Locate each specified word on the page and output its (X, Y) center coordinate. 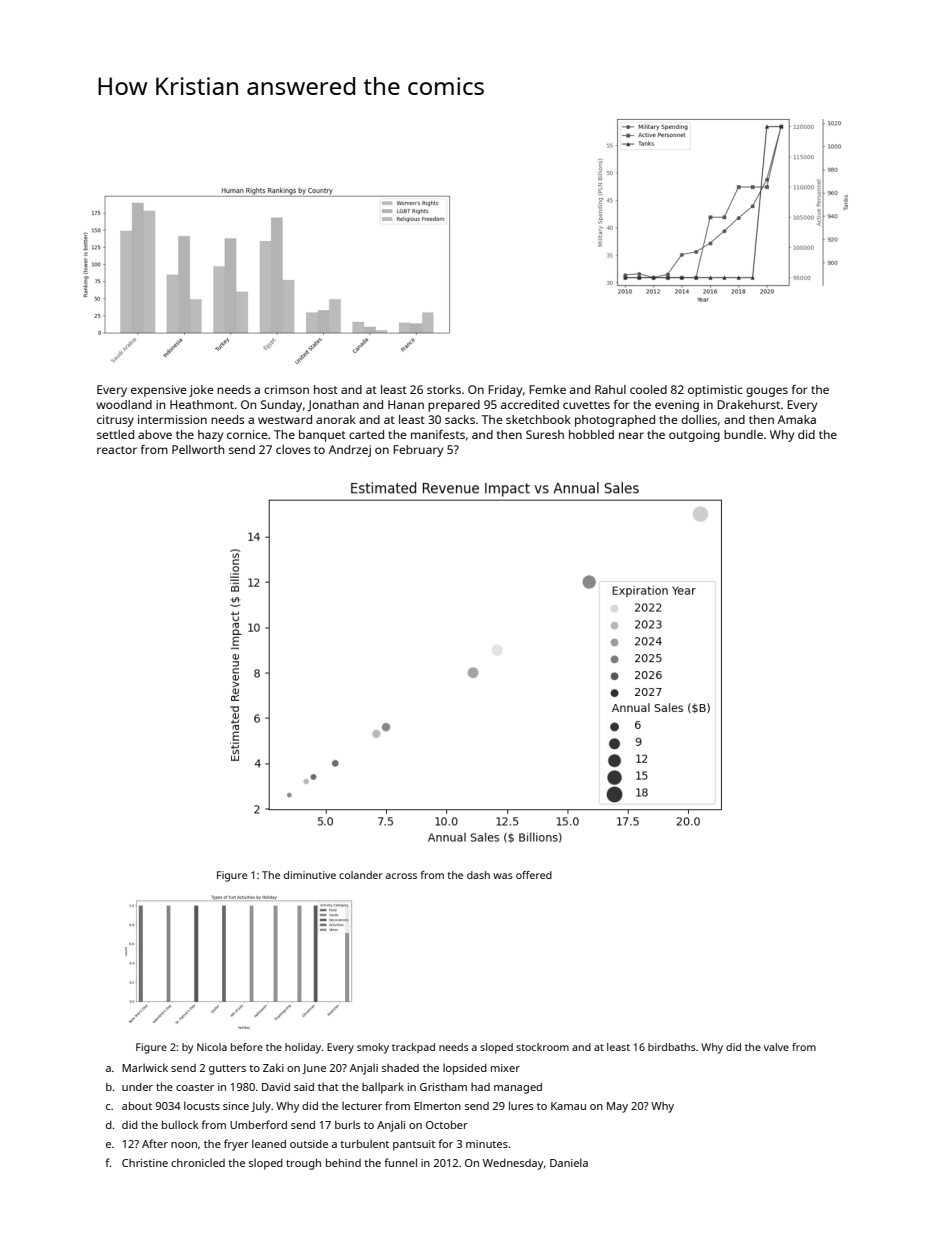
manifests (438, 434)
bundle (743, 434)
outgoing (694, 436)
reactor (117, 450)
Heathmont (202, 404)
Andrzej (350, 451)
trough (303, 1164)
